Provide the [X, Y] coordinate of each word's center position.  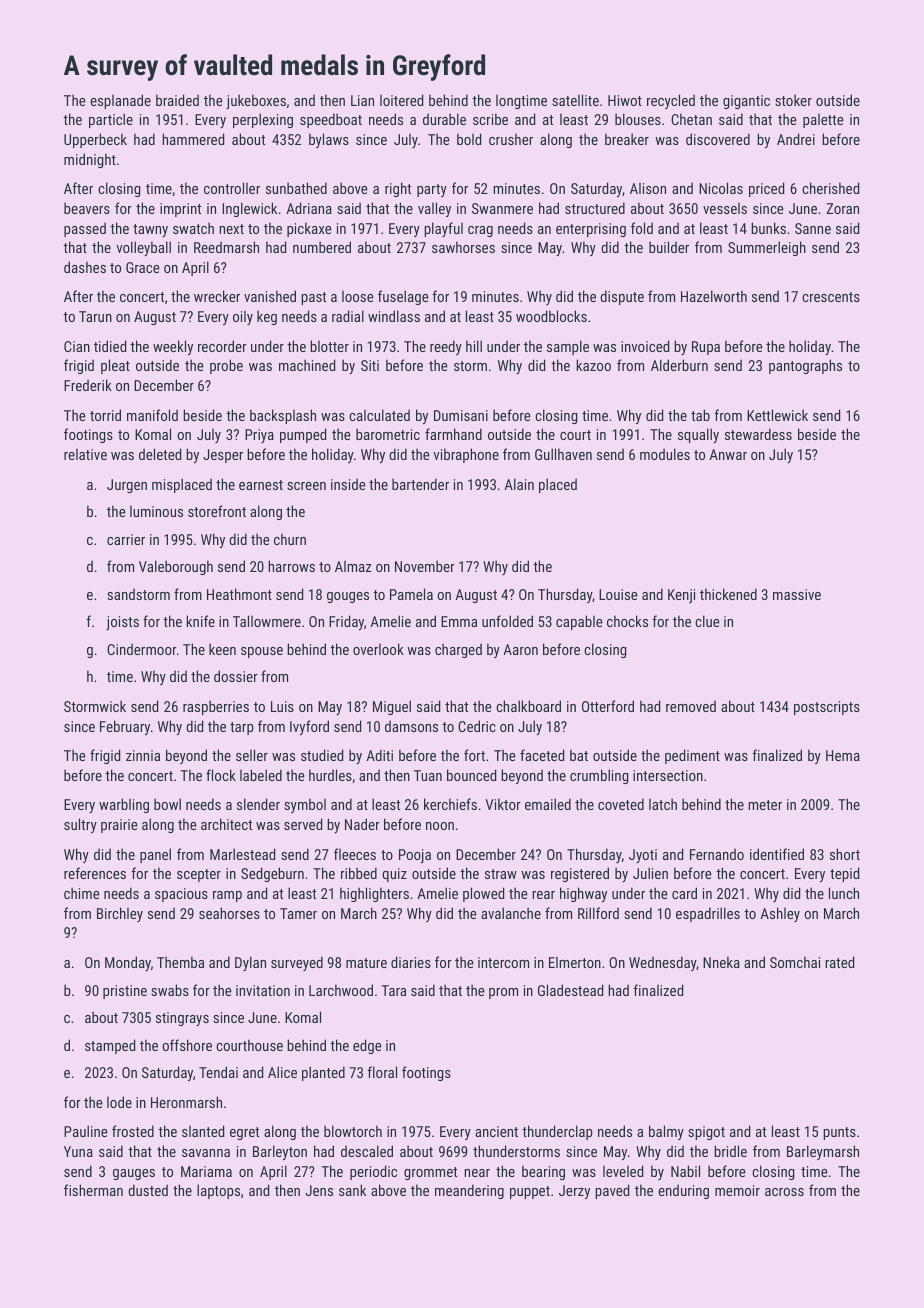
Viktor [503, 804]
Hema [843, 755]
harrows [291, 566]
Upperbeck [95, 140]
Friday [346, 622]
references [95, 873]
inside [348, 484]
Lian [362, 100]
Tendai [218, 1072]
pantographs [805, 366]
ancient [496, 1131]
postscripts [827, 708]
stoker [793, 100]
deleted [160, 454]
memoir [737, 1190]
